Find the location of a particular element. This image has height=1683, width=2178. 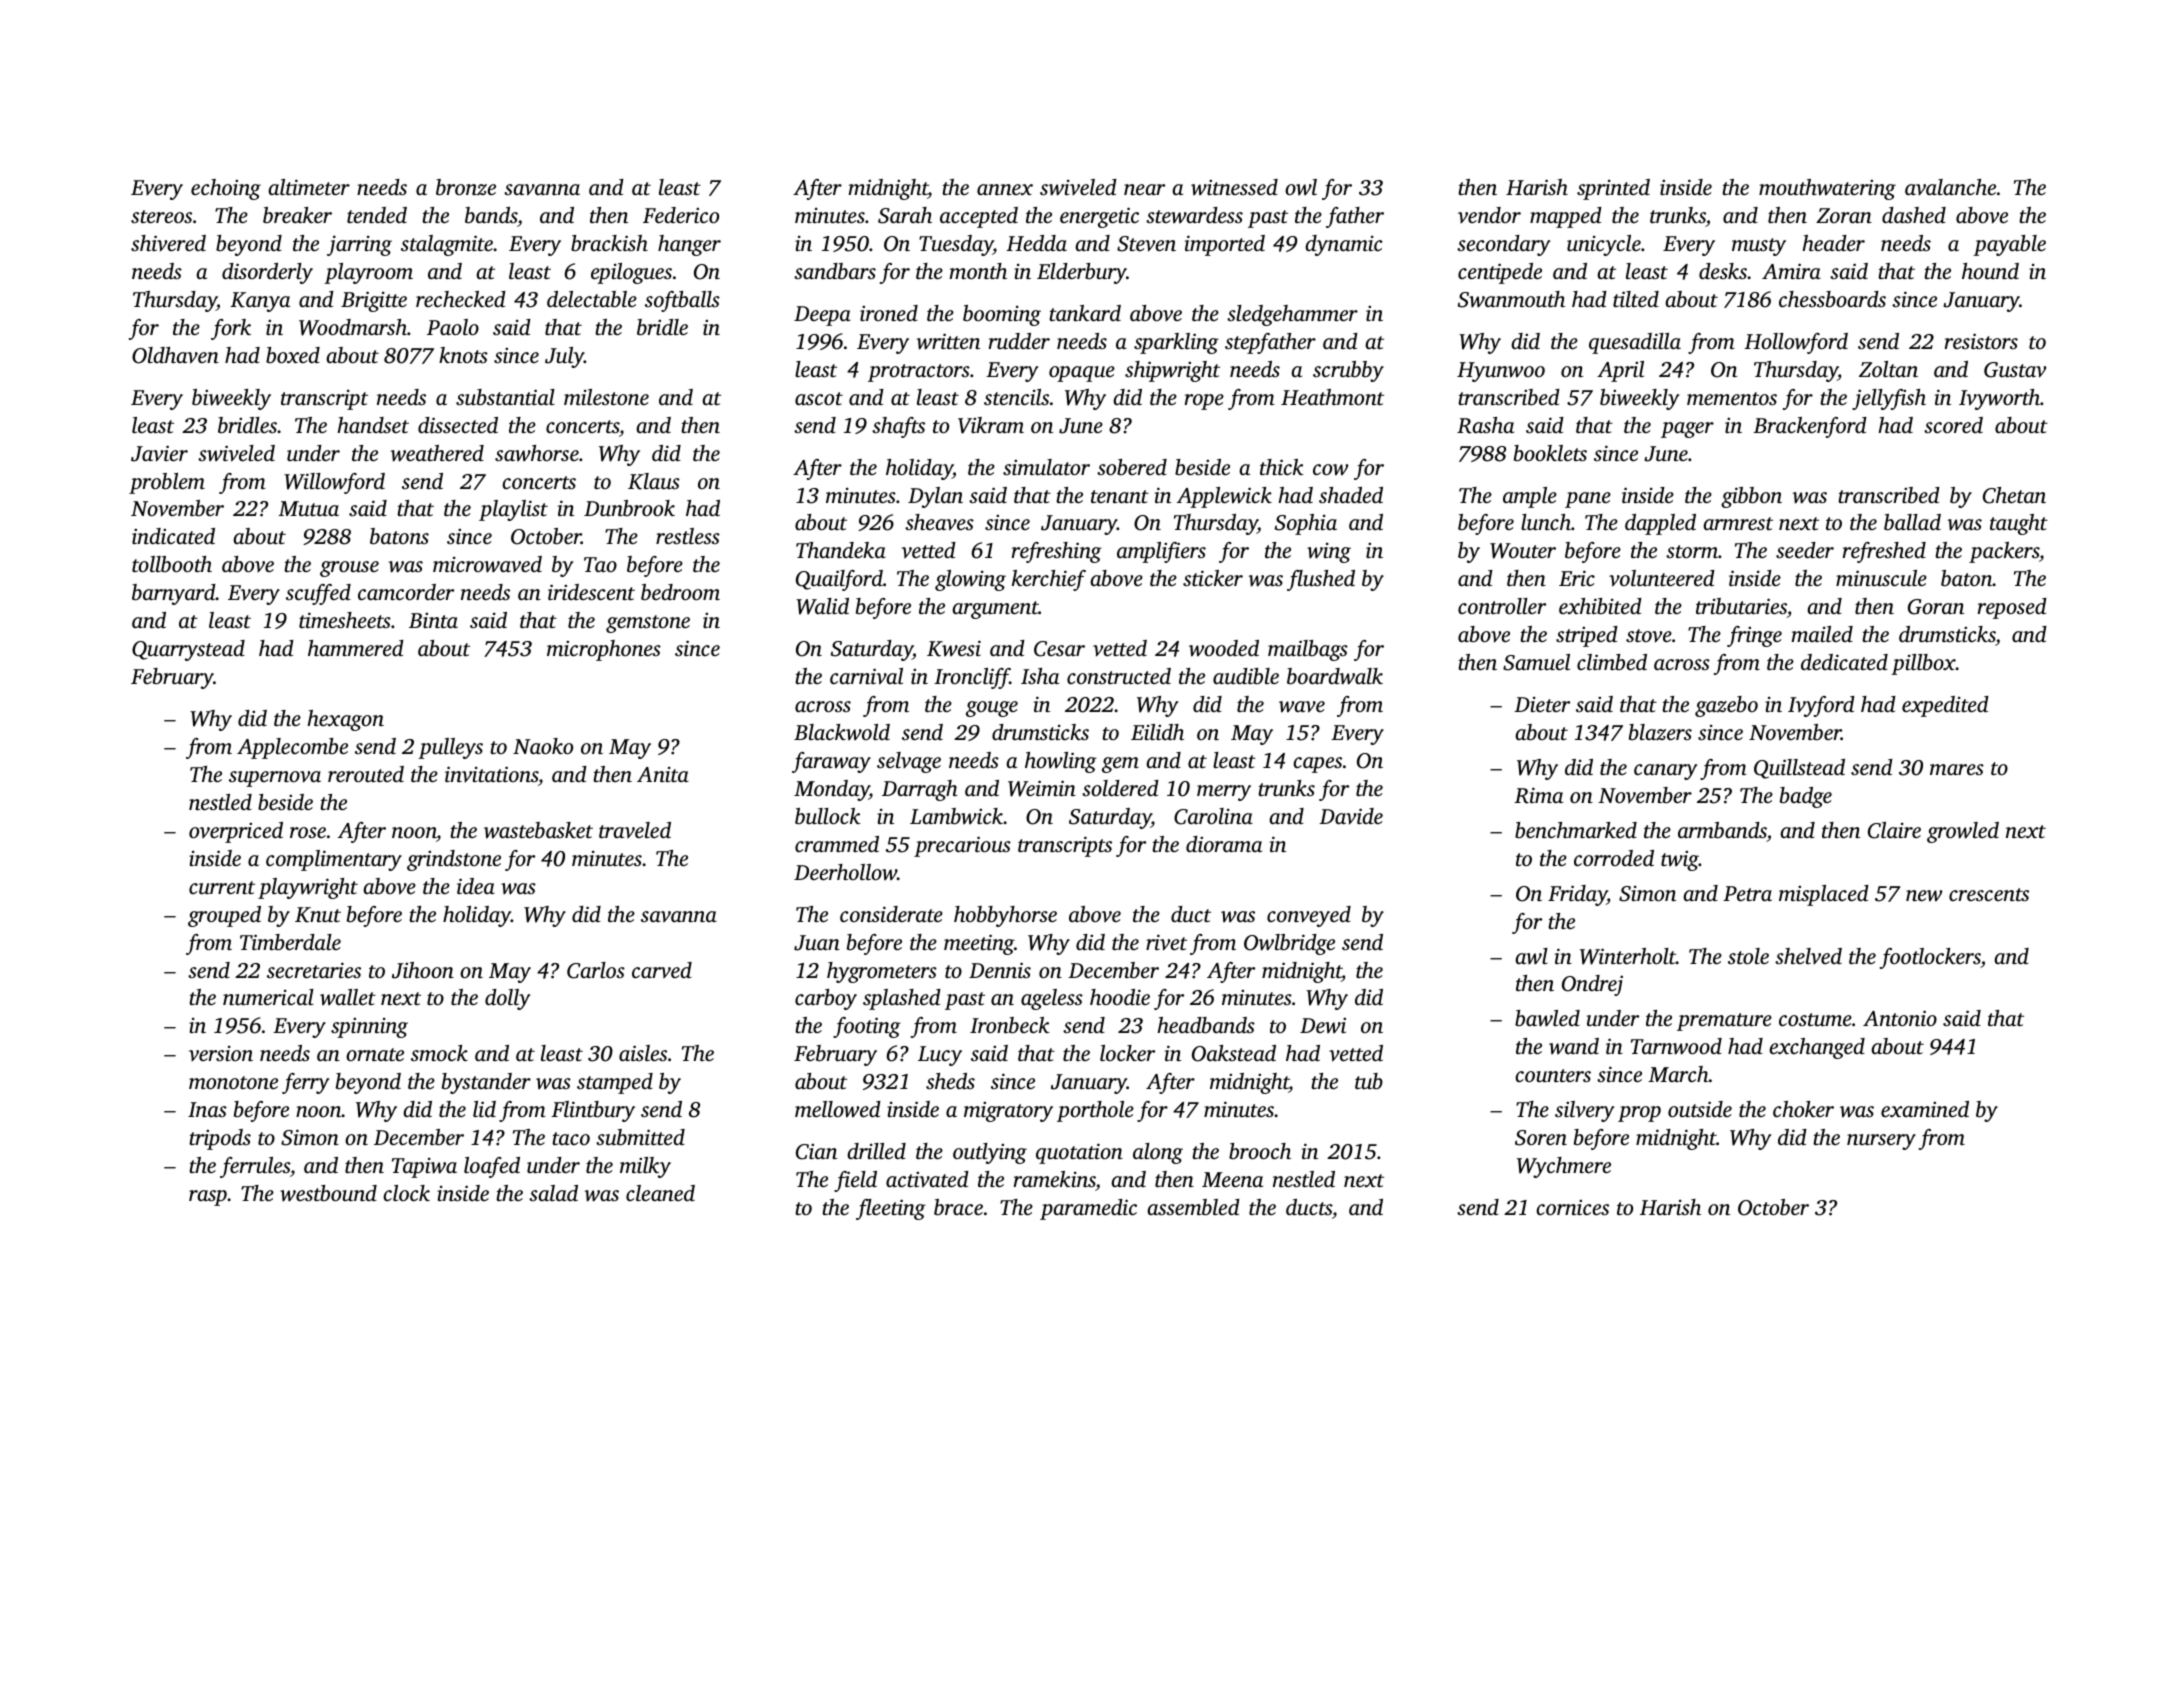

annex is located at coordinates (1005, 189).
